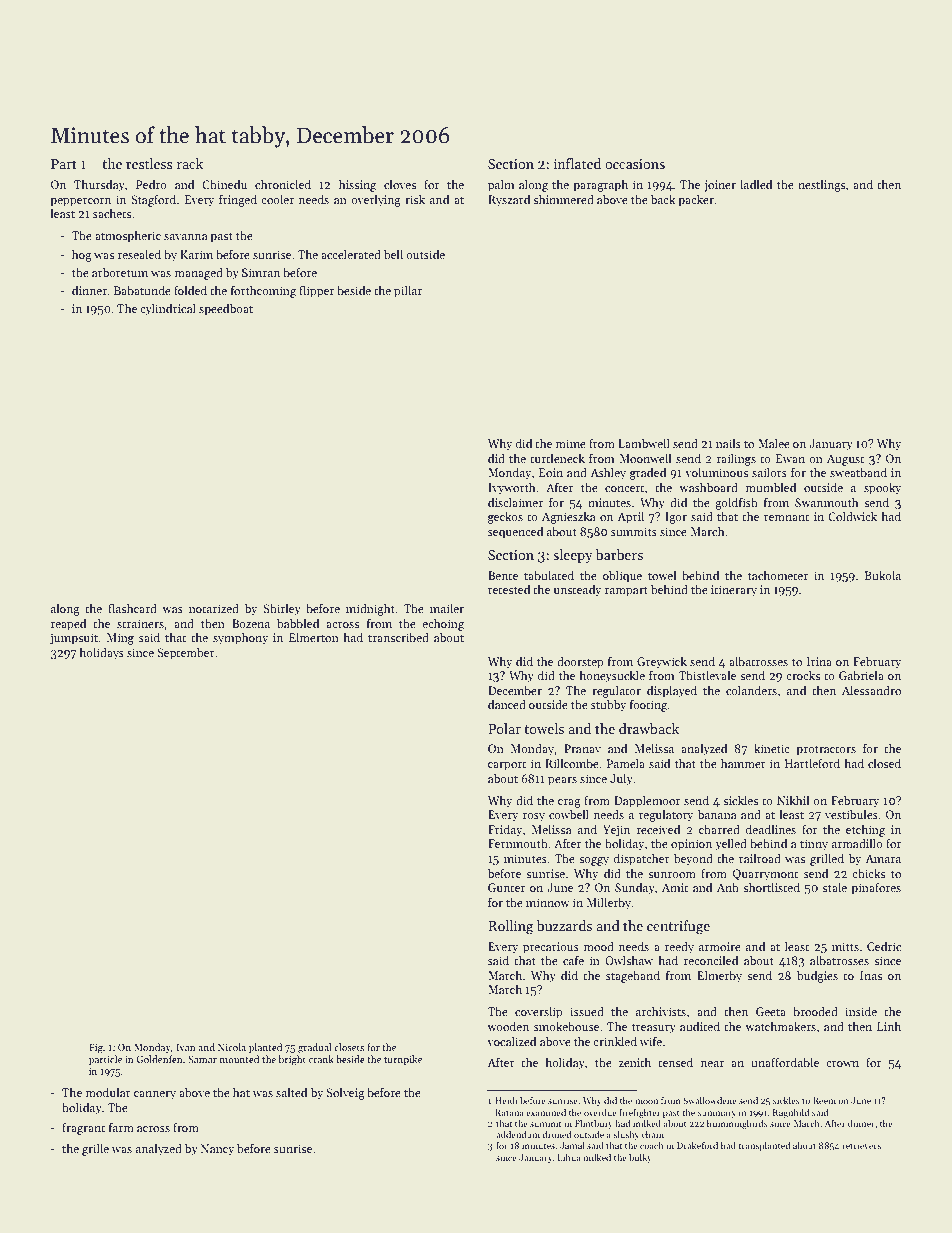 The height and width of the screenshot is (1233, 952). Describe the element at coordinates (186, 654) in the screenshot. I see `September` at that location.
